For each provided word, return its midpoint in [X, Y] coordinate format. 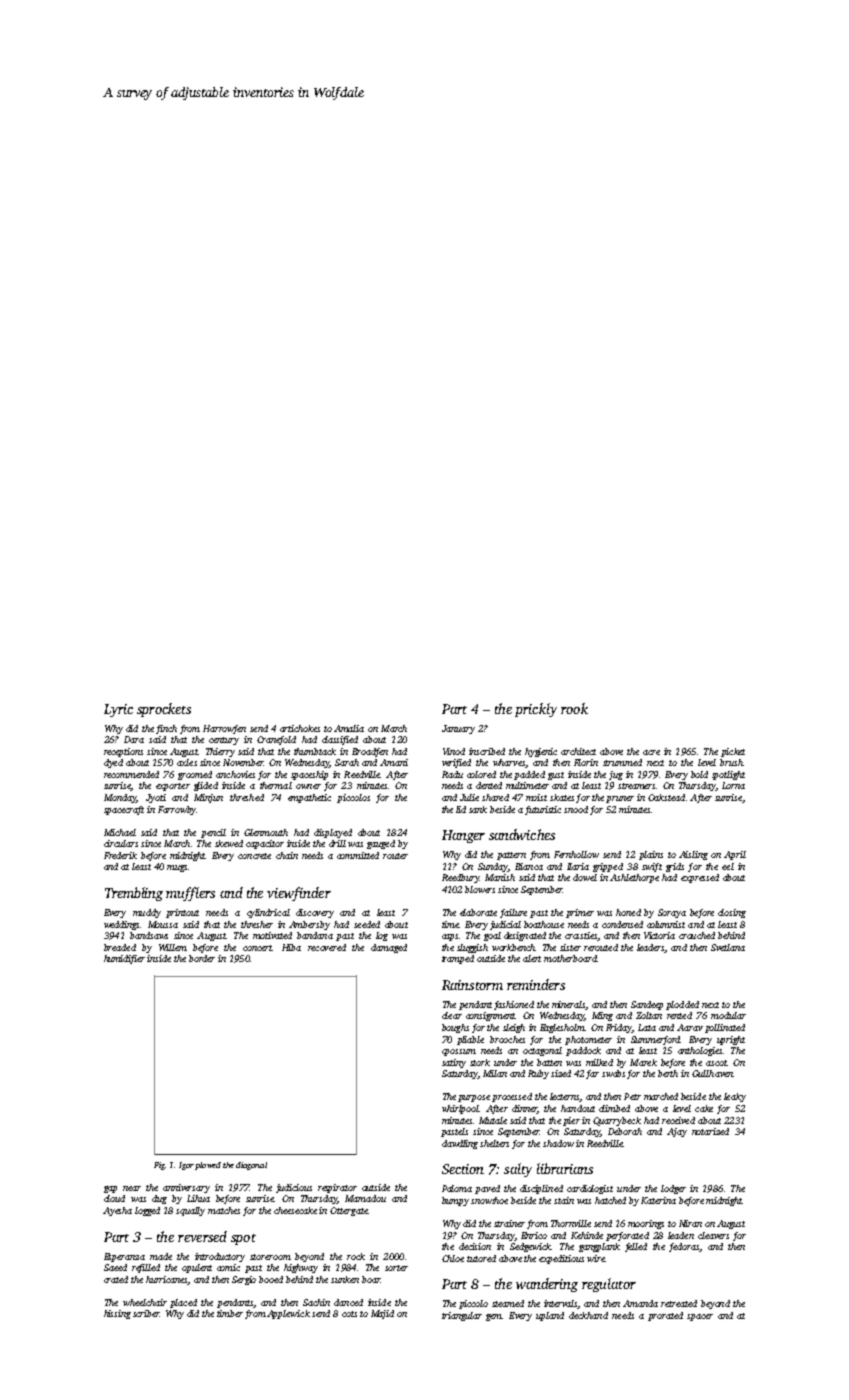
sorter [396, 1268]
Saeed [115, 1267]
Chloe [453, 1258]
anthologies [700, 1051]
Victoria [659, 935]
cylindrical [268, 913]
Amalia [349, 728]
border [202, 958]
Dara [134, 739]
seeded [367, 924]
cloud [114, 1198]
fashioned [514, 1005]
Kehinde [587, 1235]
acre [651, 752]
